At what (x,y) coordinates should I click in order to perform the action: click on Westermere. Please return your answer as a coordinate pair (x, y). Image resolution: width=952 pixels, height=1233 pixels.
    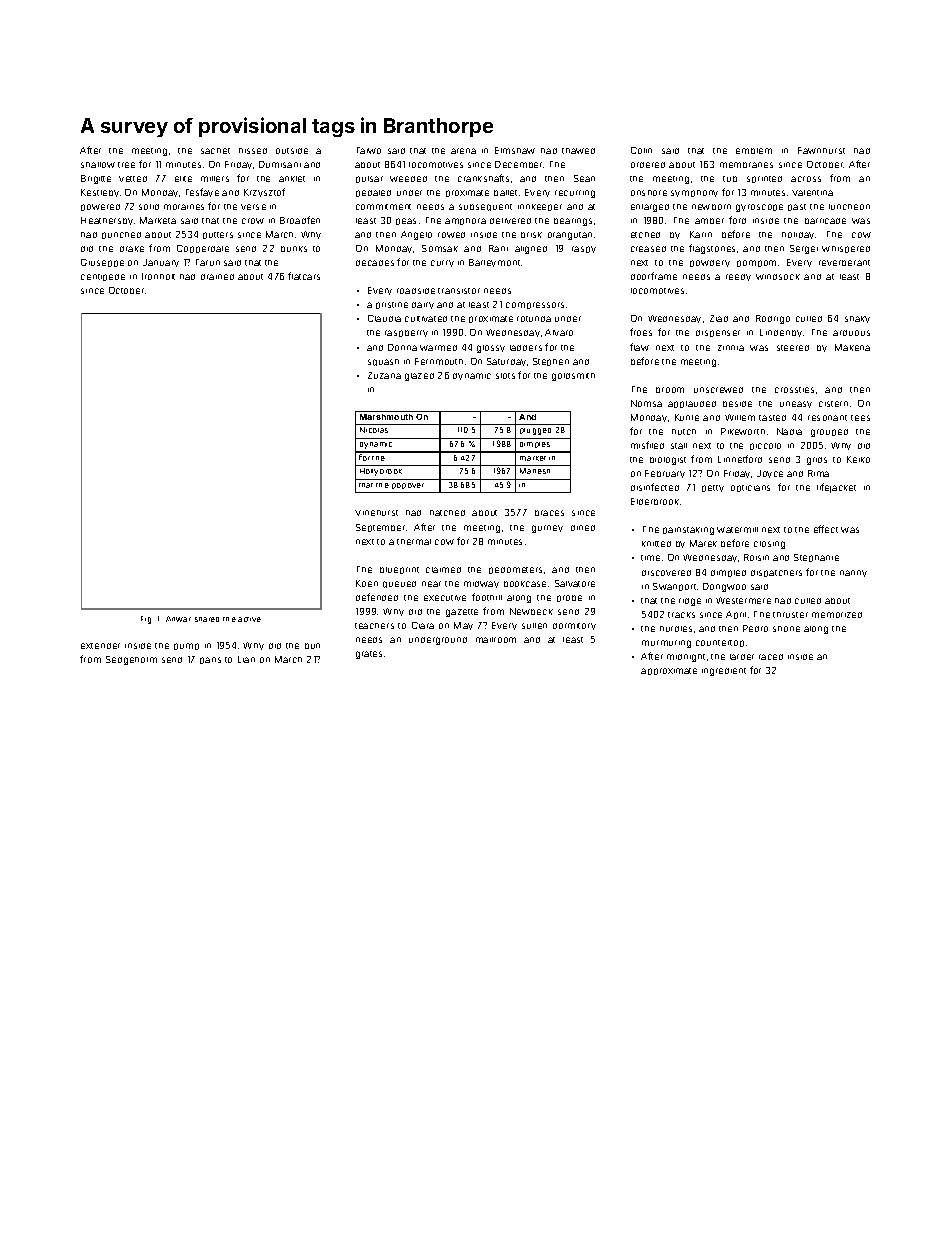
    Looking at the image, I should click on (743, 600).
